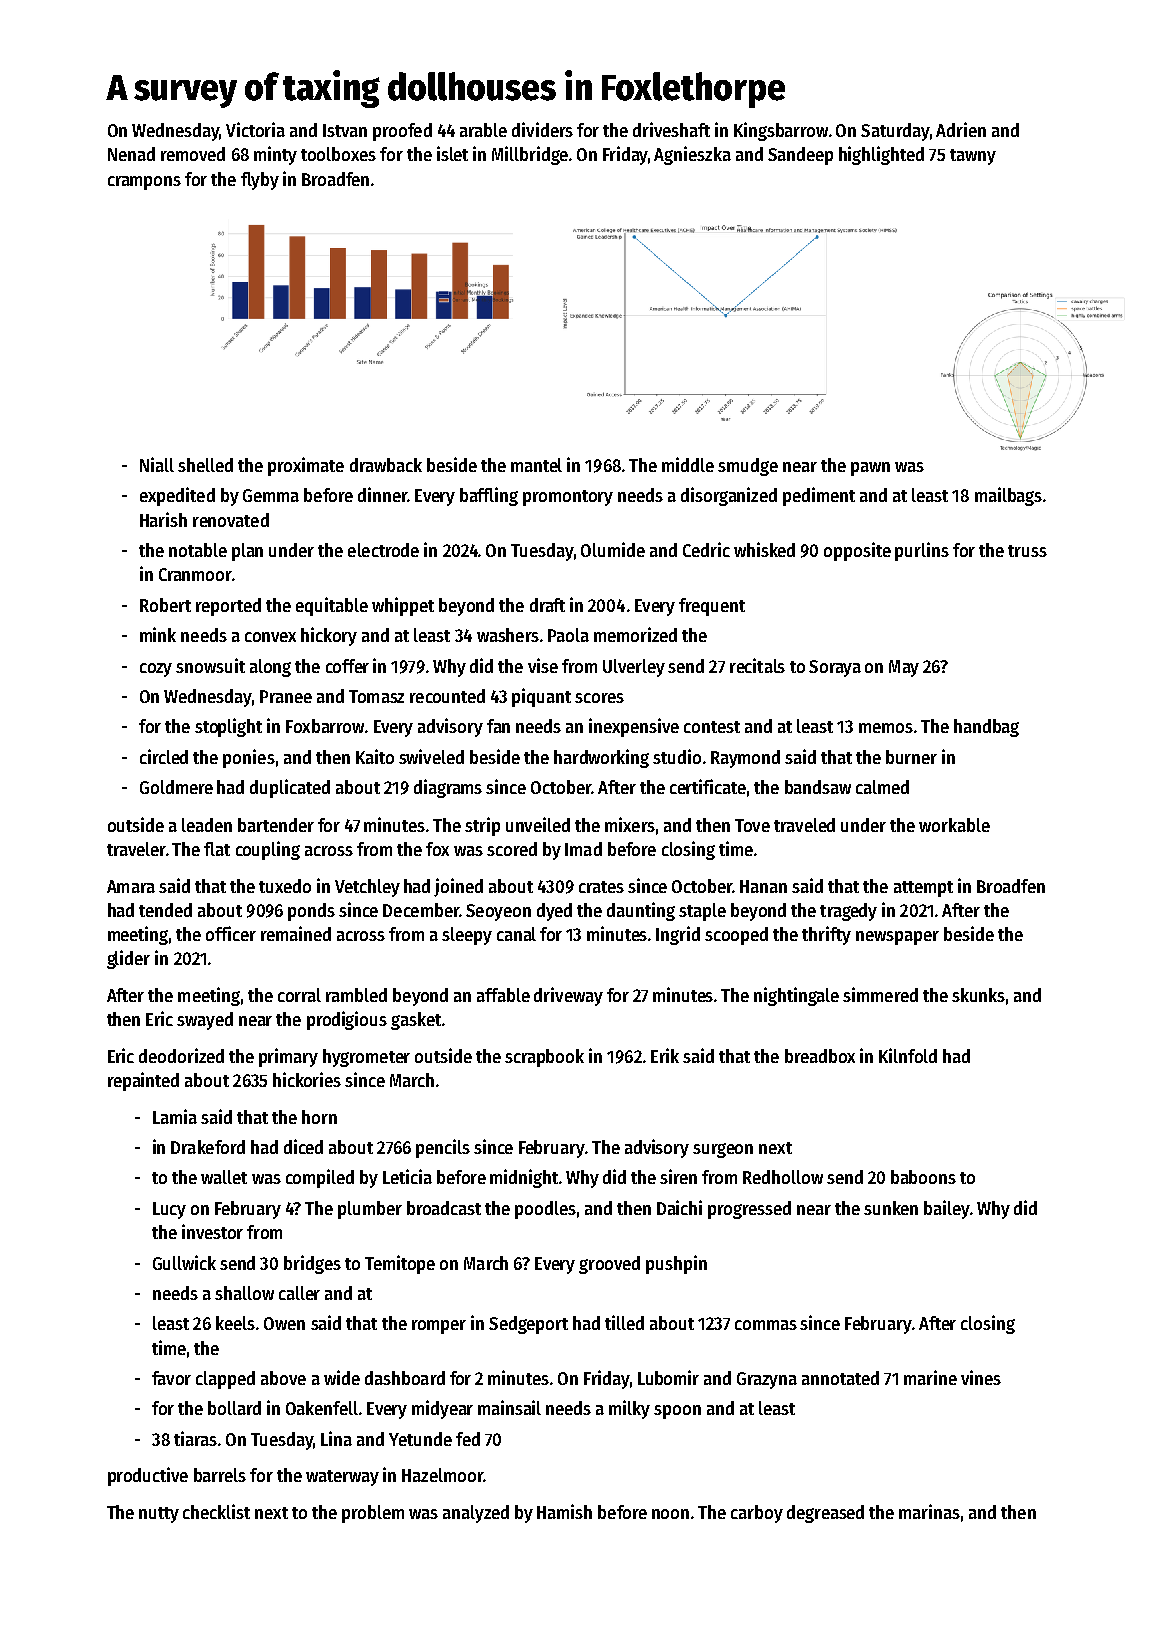 Image resolution: width=1154 pixels, height=1633 pixels. Describe the element at coordinates (835, 668) in the screenshot. I see `Soraya` at that location.
